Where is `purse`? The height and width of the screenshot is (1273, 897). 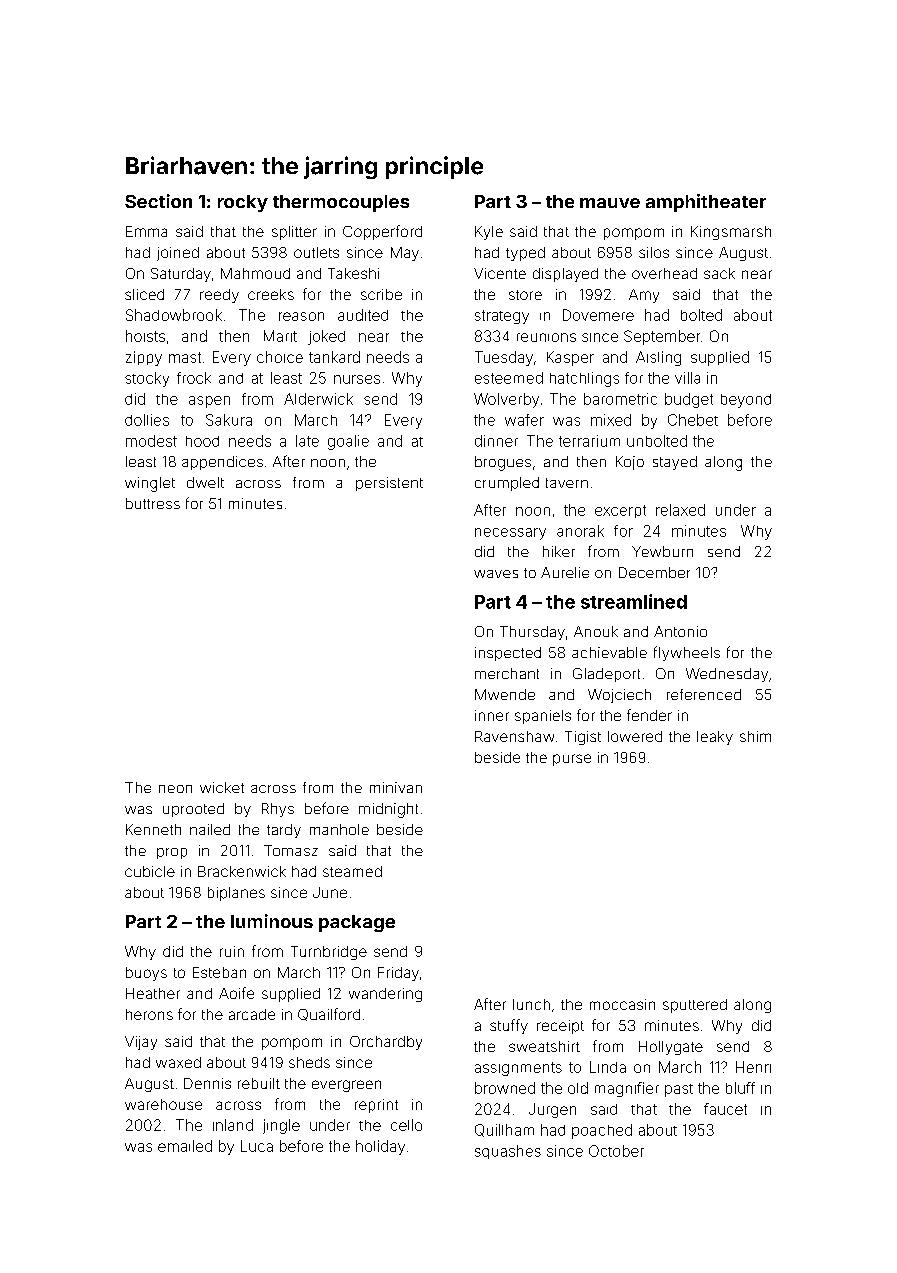
purse is located at coordinates (572, 760).
